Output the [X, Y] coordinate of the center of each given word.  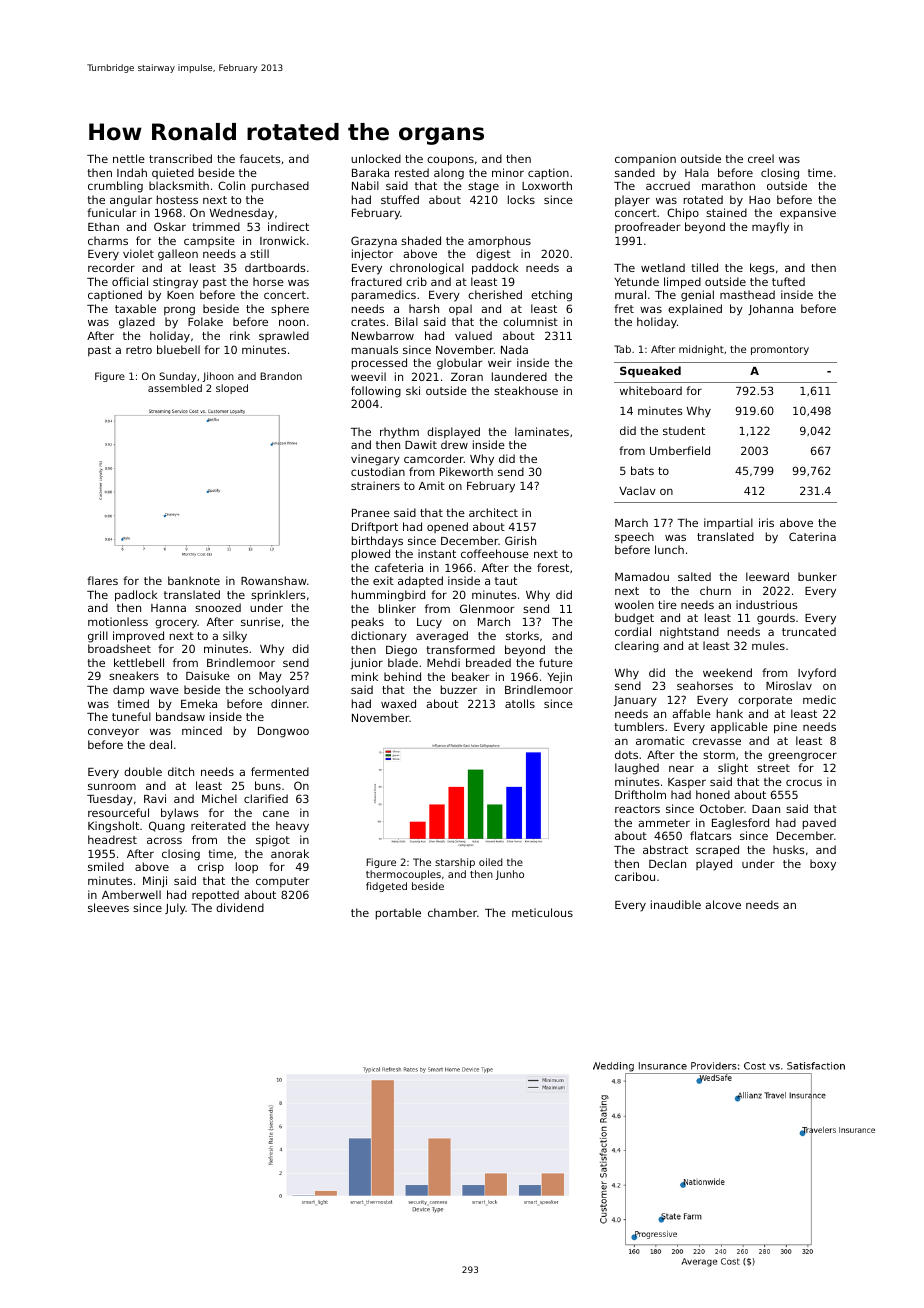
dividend [240, 907]
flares [102, 580]
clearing [637, 647]
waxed [398, 703]
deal [160, 744]
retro [139, 350]
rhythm [399, 433]
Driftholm [640, 794]
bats [642, 470]
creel [761, 158]
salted [694, 576]
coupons [450, 161]
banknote [194, 580]
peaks [368, 623]
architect [493, 512]
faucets [260, 158]
